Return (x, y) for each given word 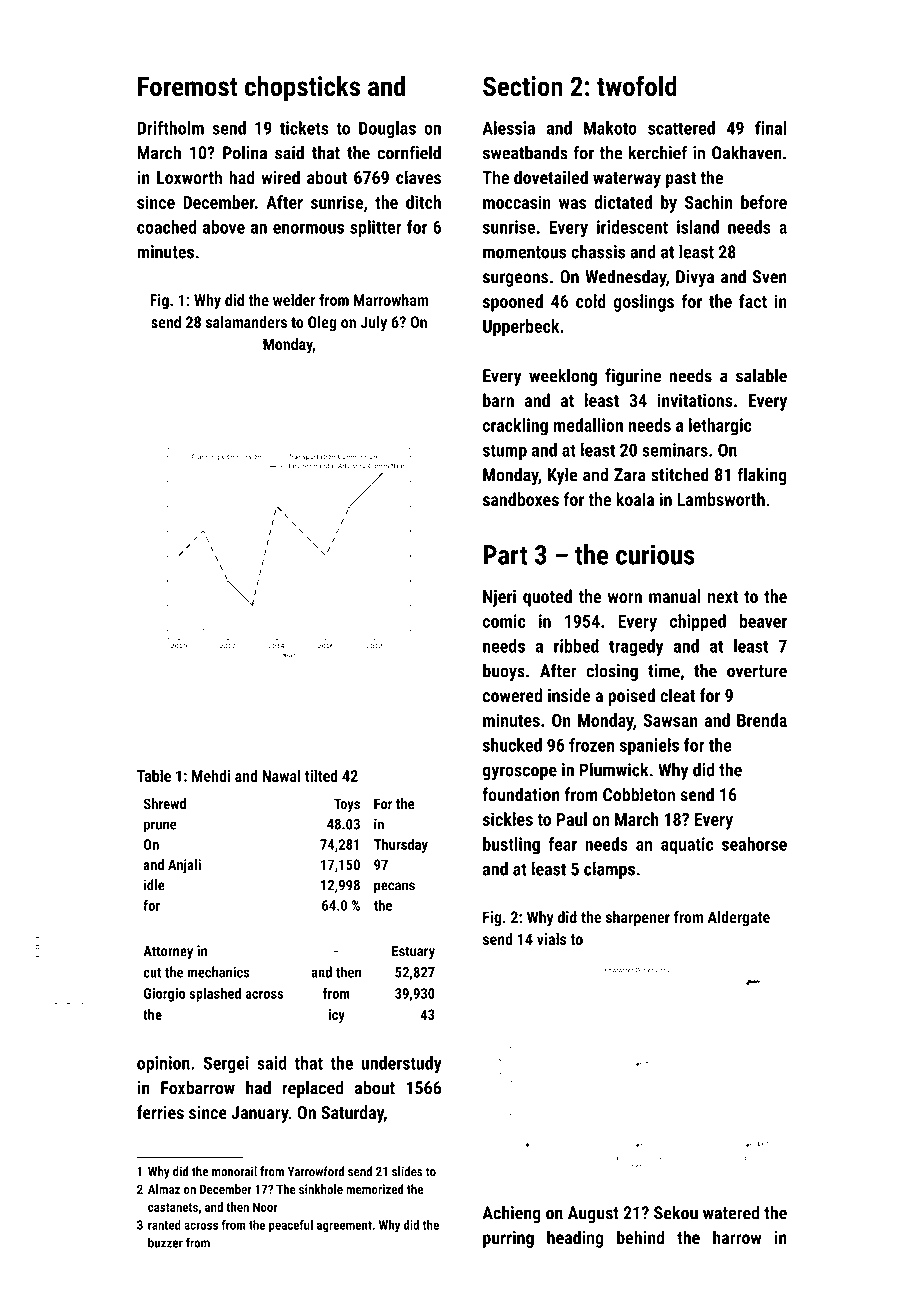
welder (294, 299)
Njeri (499, 598)
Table (154, 775)
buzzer (165, 1242)
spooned (513, 303)
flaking (762, 476)
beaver (763, 621)
